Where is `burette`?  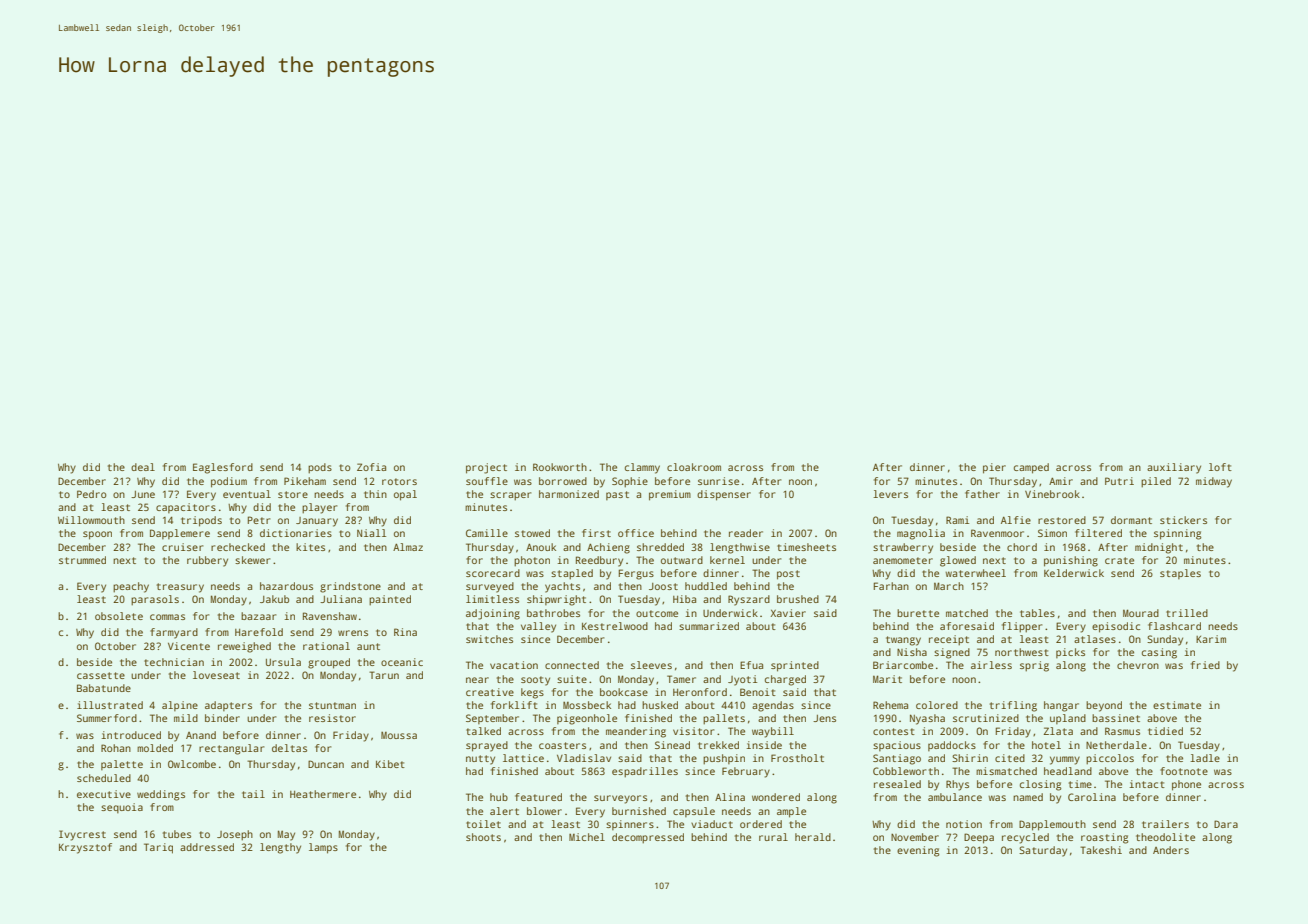 burette is located at coordinates (918, 613).
